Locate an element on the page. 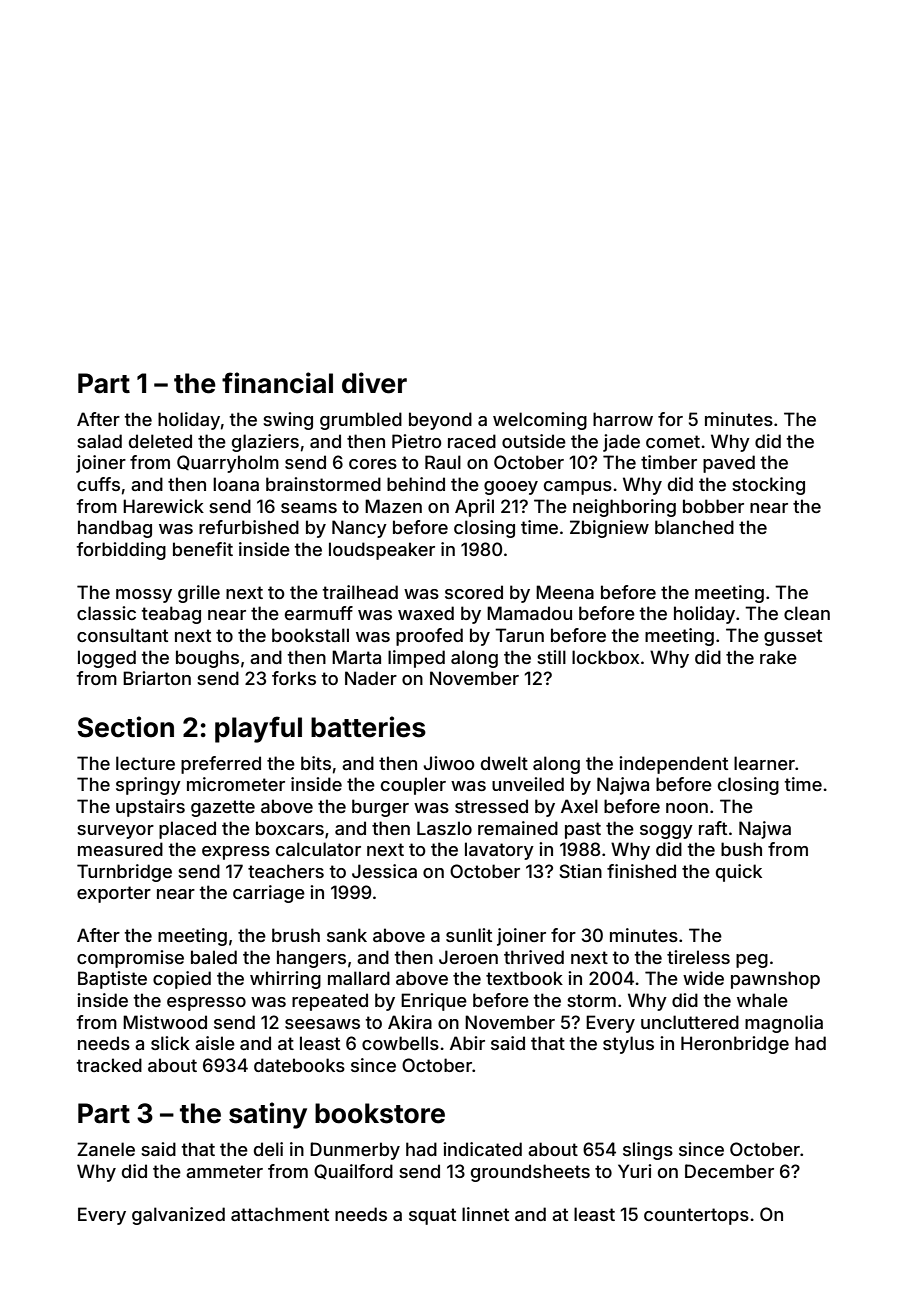 The height and width of the image is (1316, 908). linnet is located at coordinates (485, 1214).
